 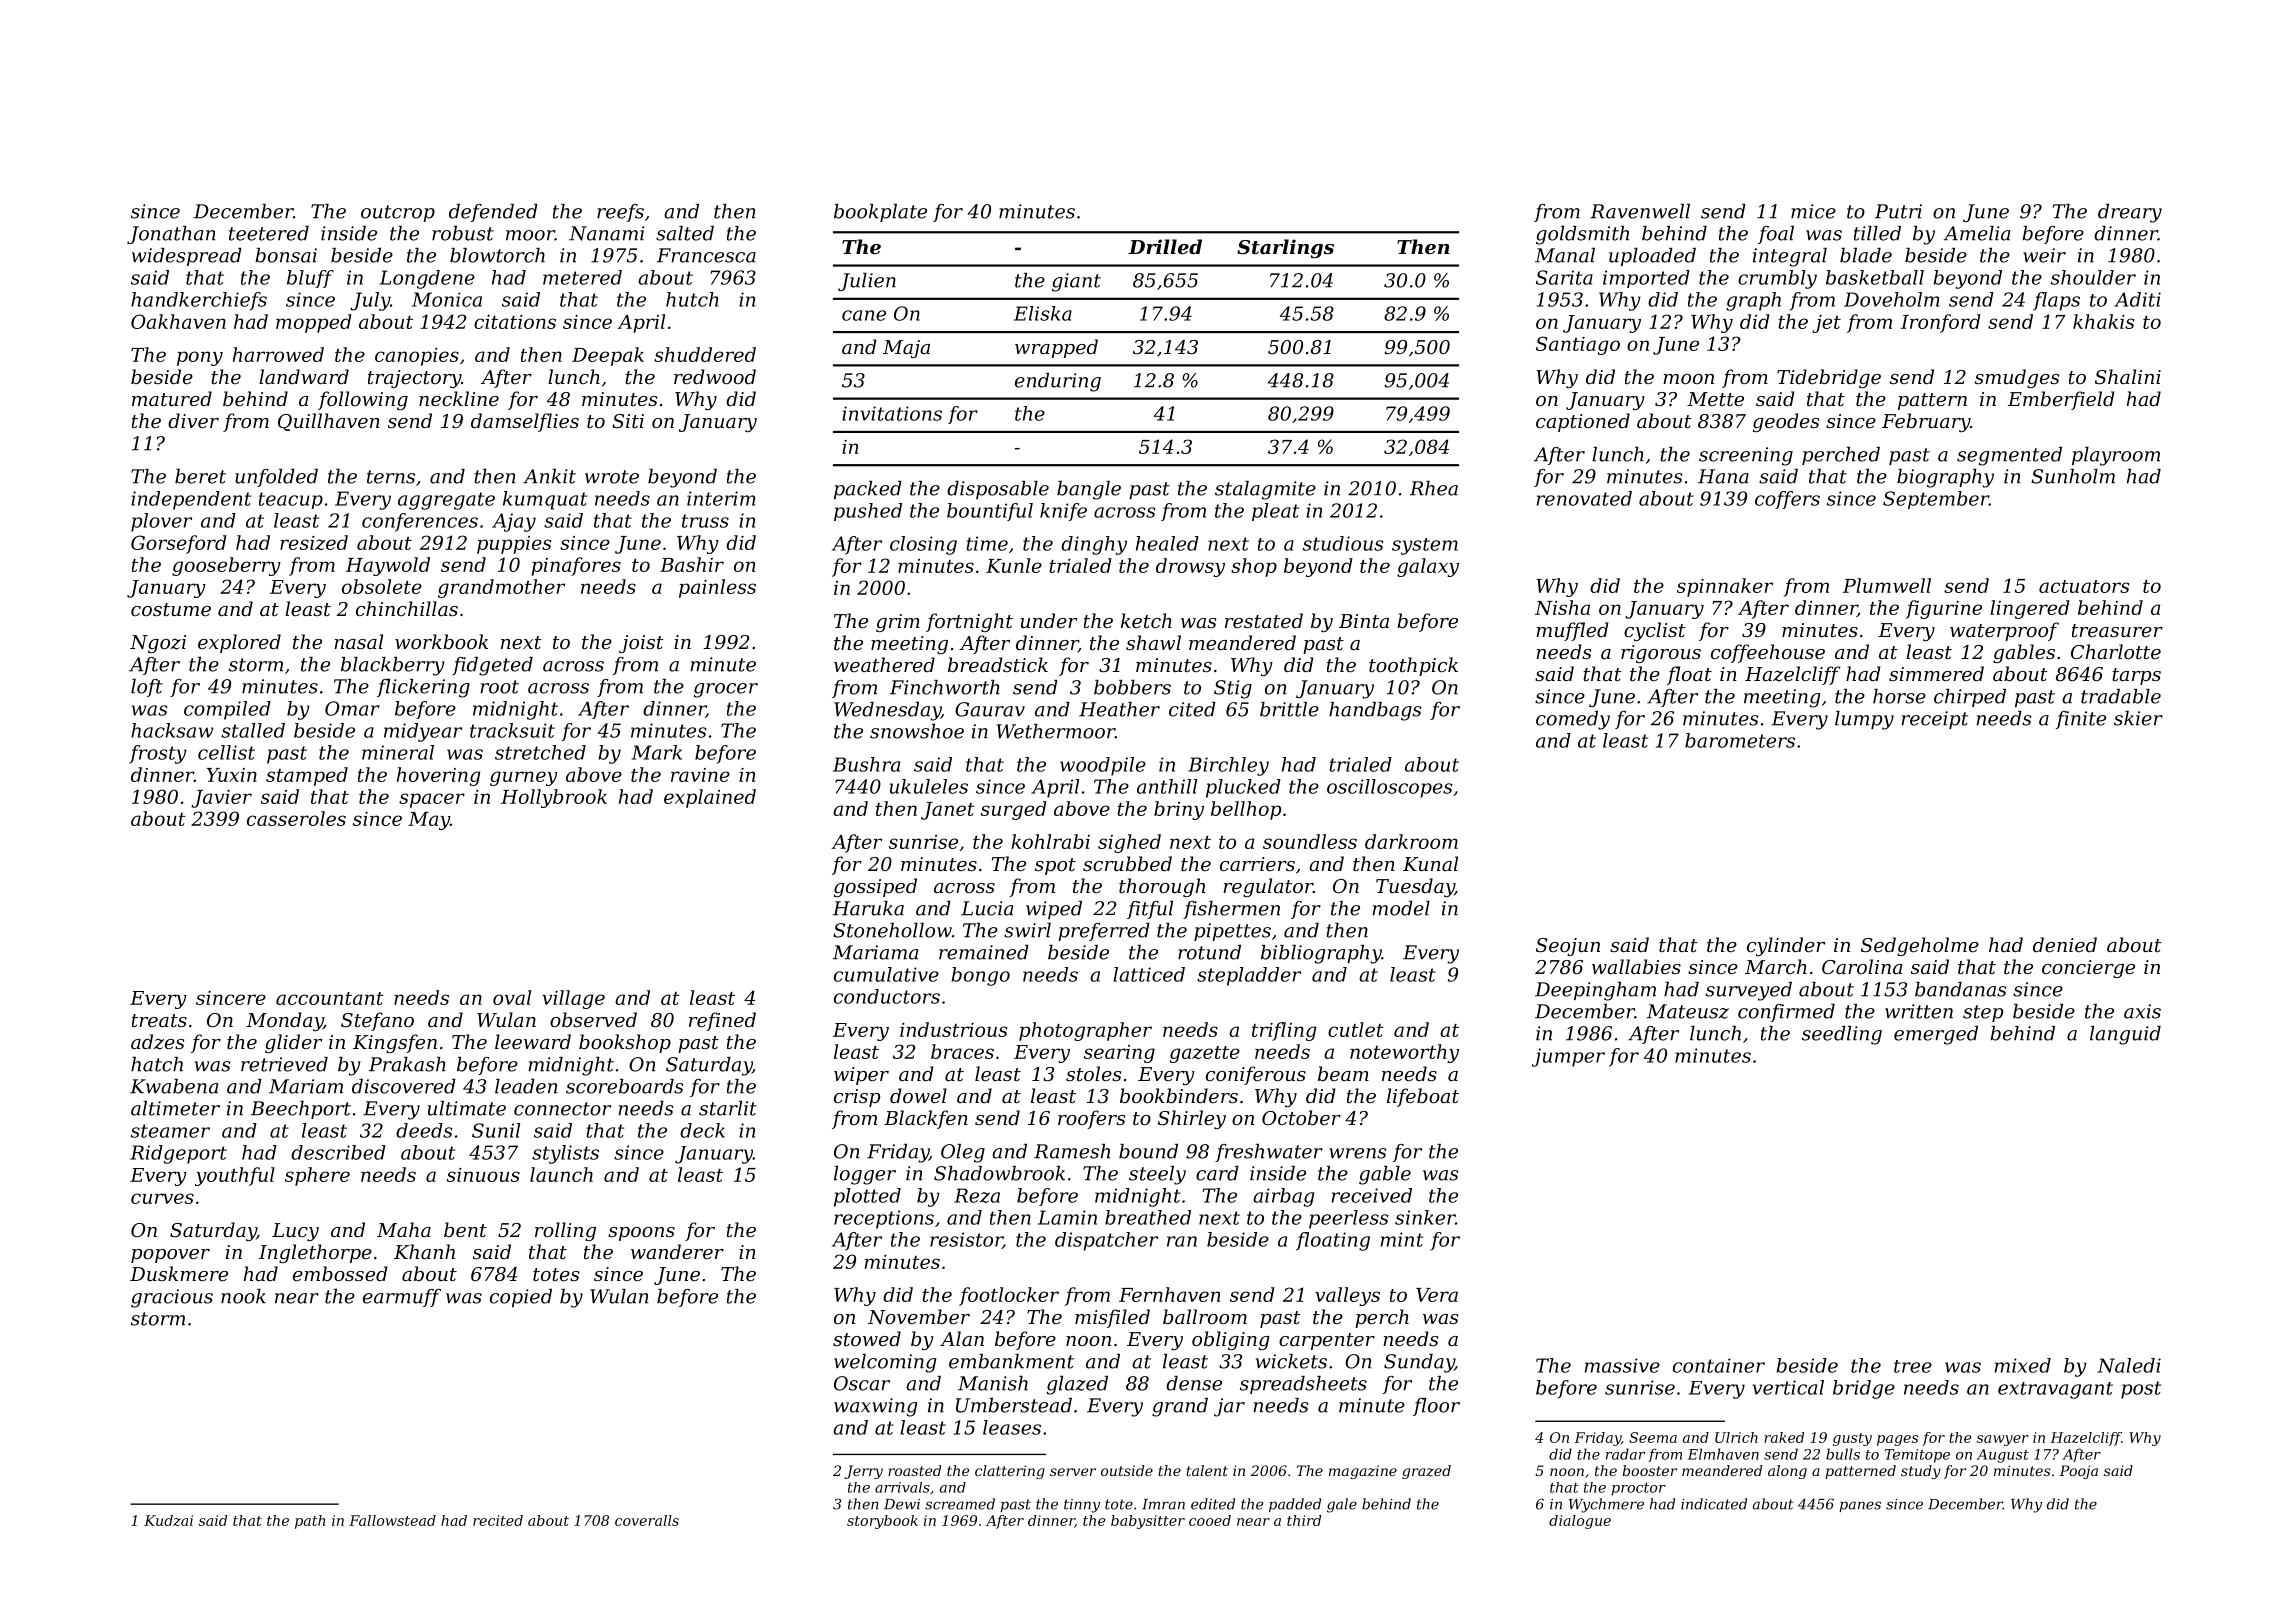 What do you see at coordinates (864, 1472) in the image?
I see `Jerry` at bounding box center [864, 1472].
